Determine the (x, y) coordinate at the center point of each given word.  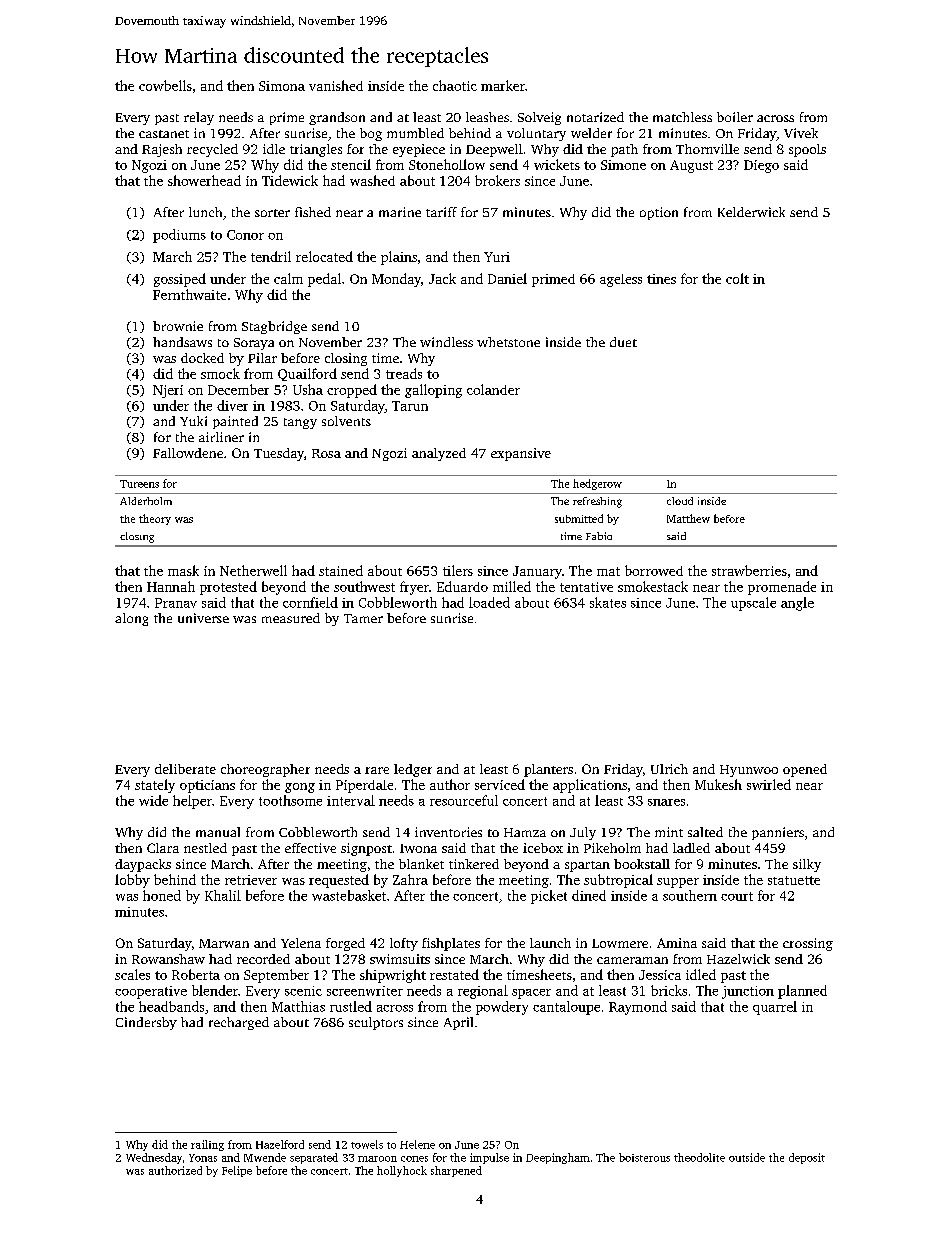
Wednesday (154, 1158)
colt (737, 278)
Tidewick (290, 180)
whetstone (508, 342)
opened (805, 770)
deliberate (185, 769)
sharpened (456, 1171)
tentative (586, 587)
